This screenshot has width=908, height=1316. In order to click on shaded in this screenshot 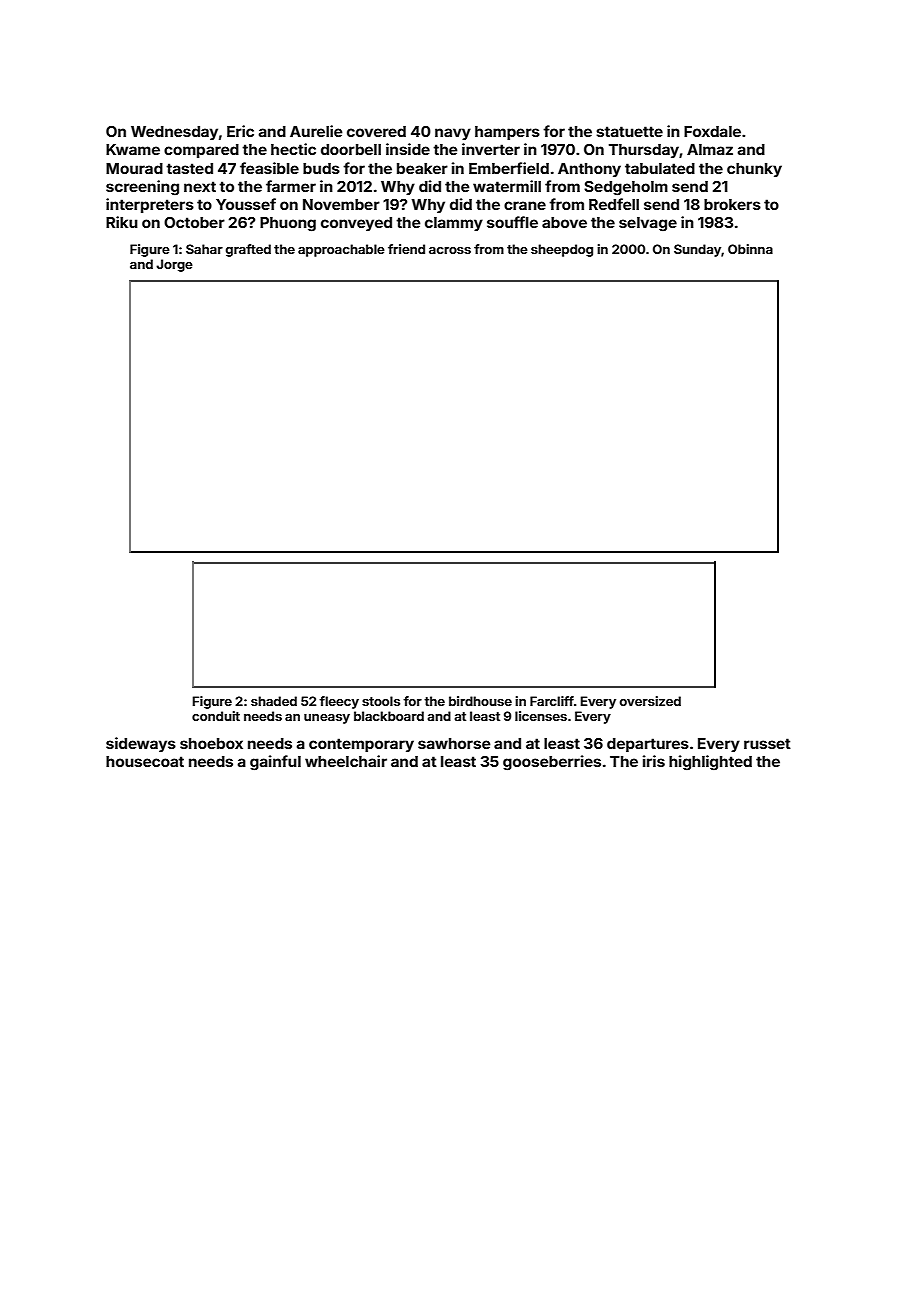, I will do `click(274, 701)`.
